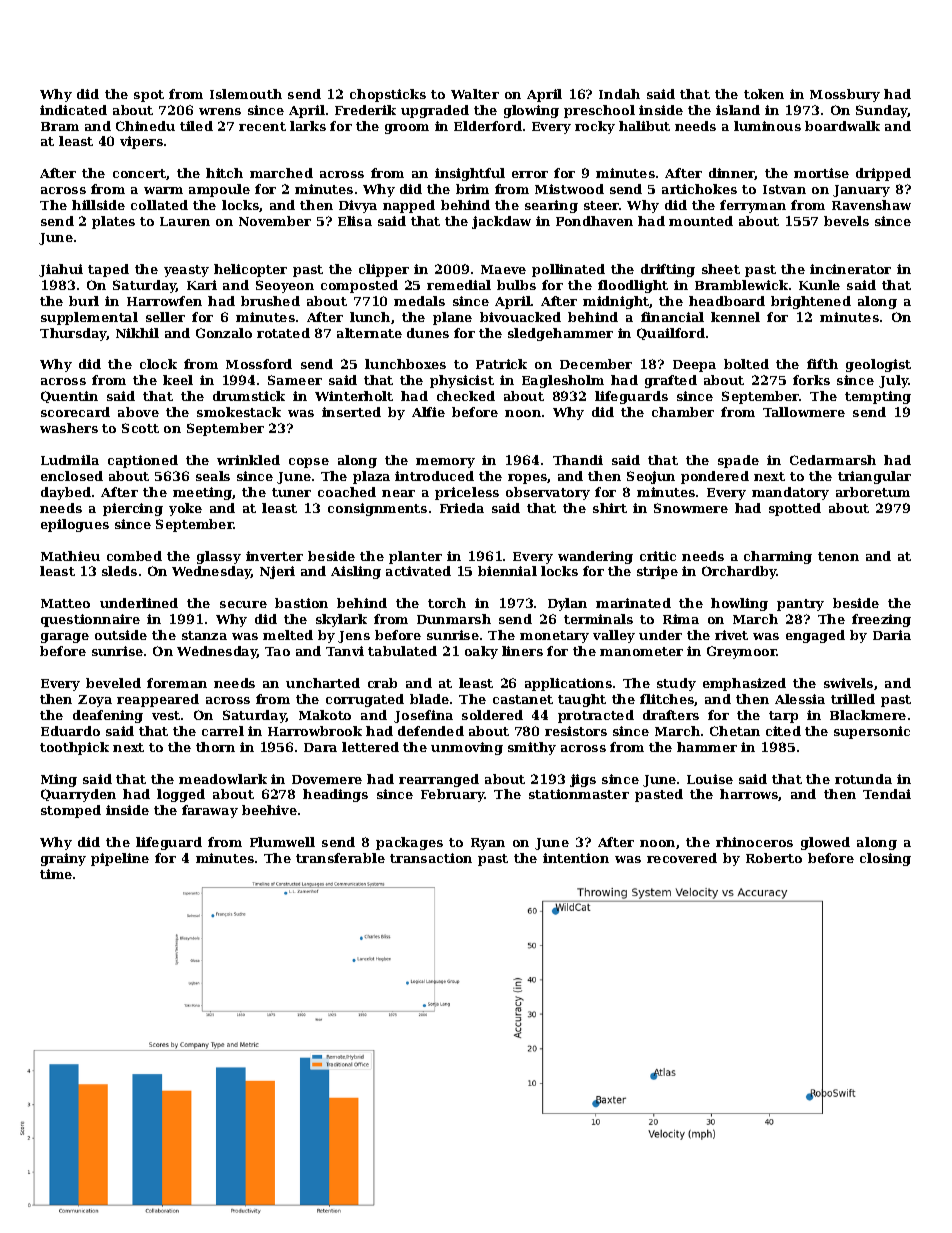  I want to click on memory, so click(445, 463).
